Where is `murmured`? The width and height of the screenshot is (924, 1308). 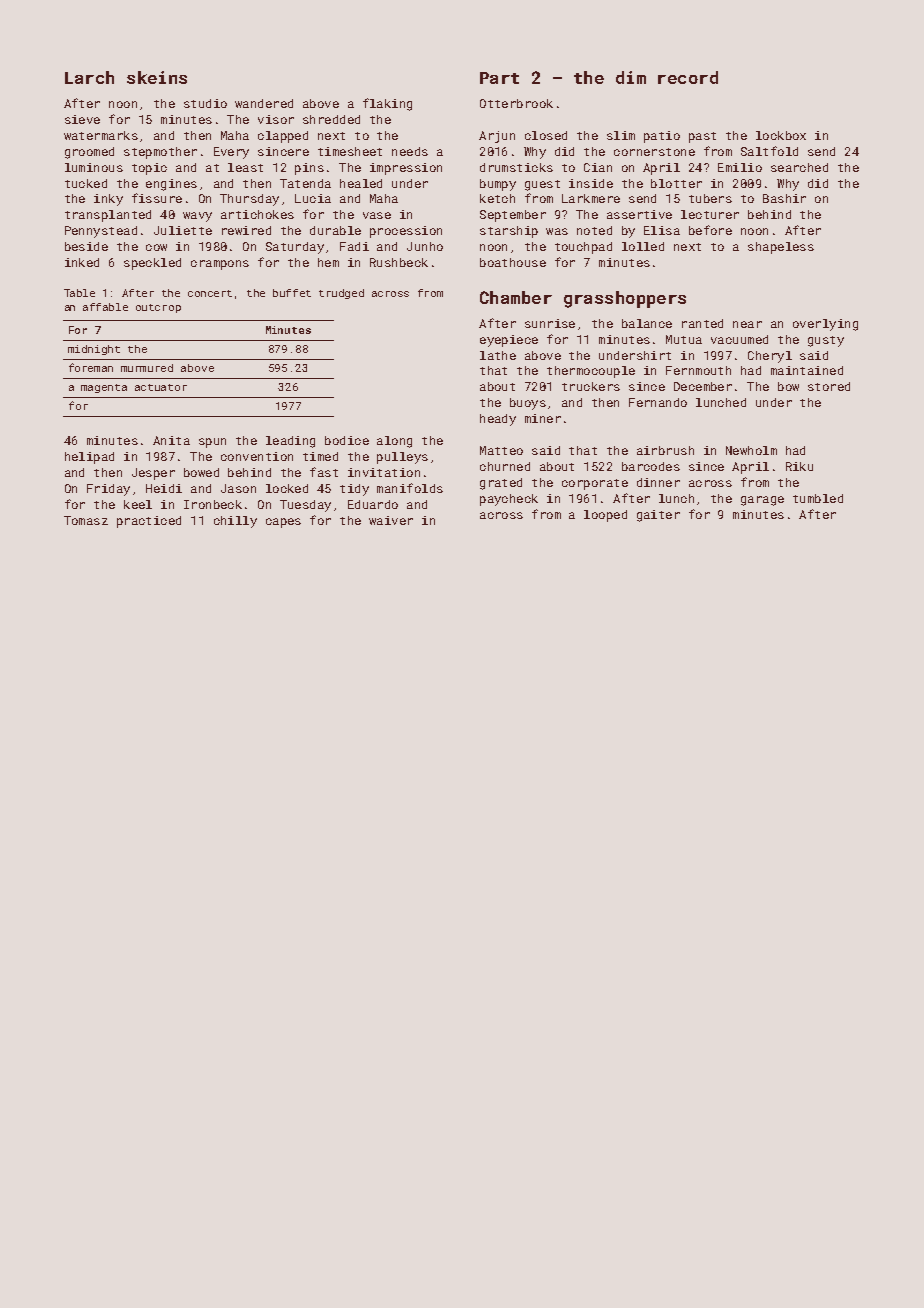 murmured is located at coordinates (147, 368).
